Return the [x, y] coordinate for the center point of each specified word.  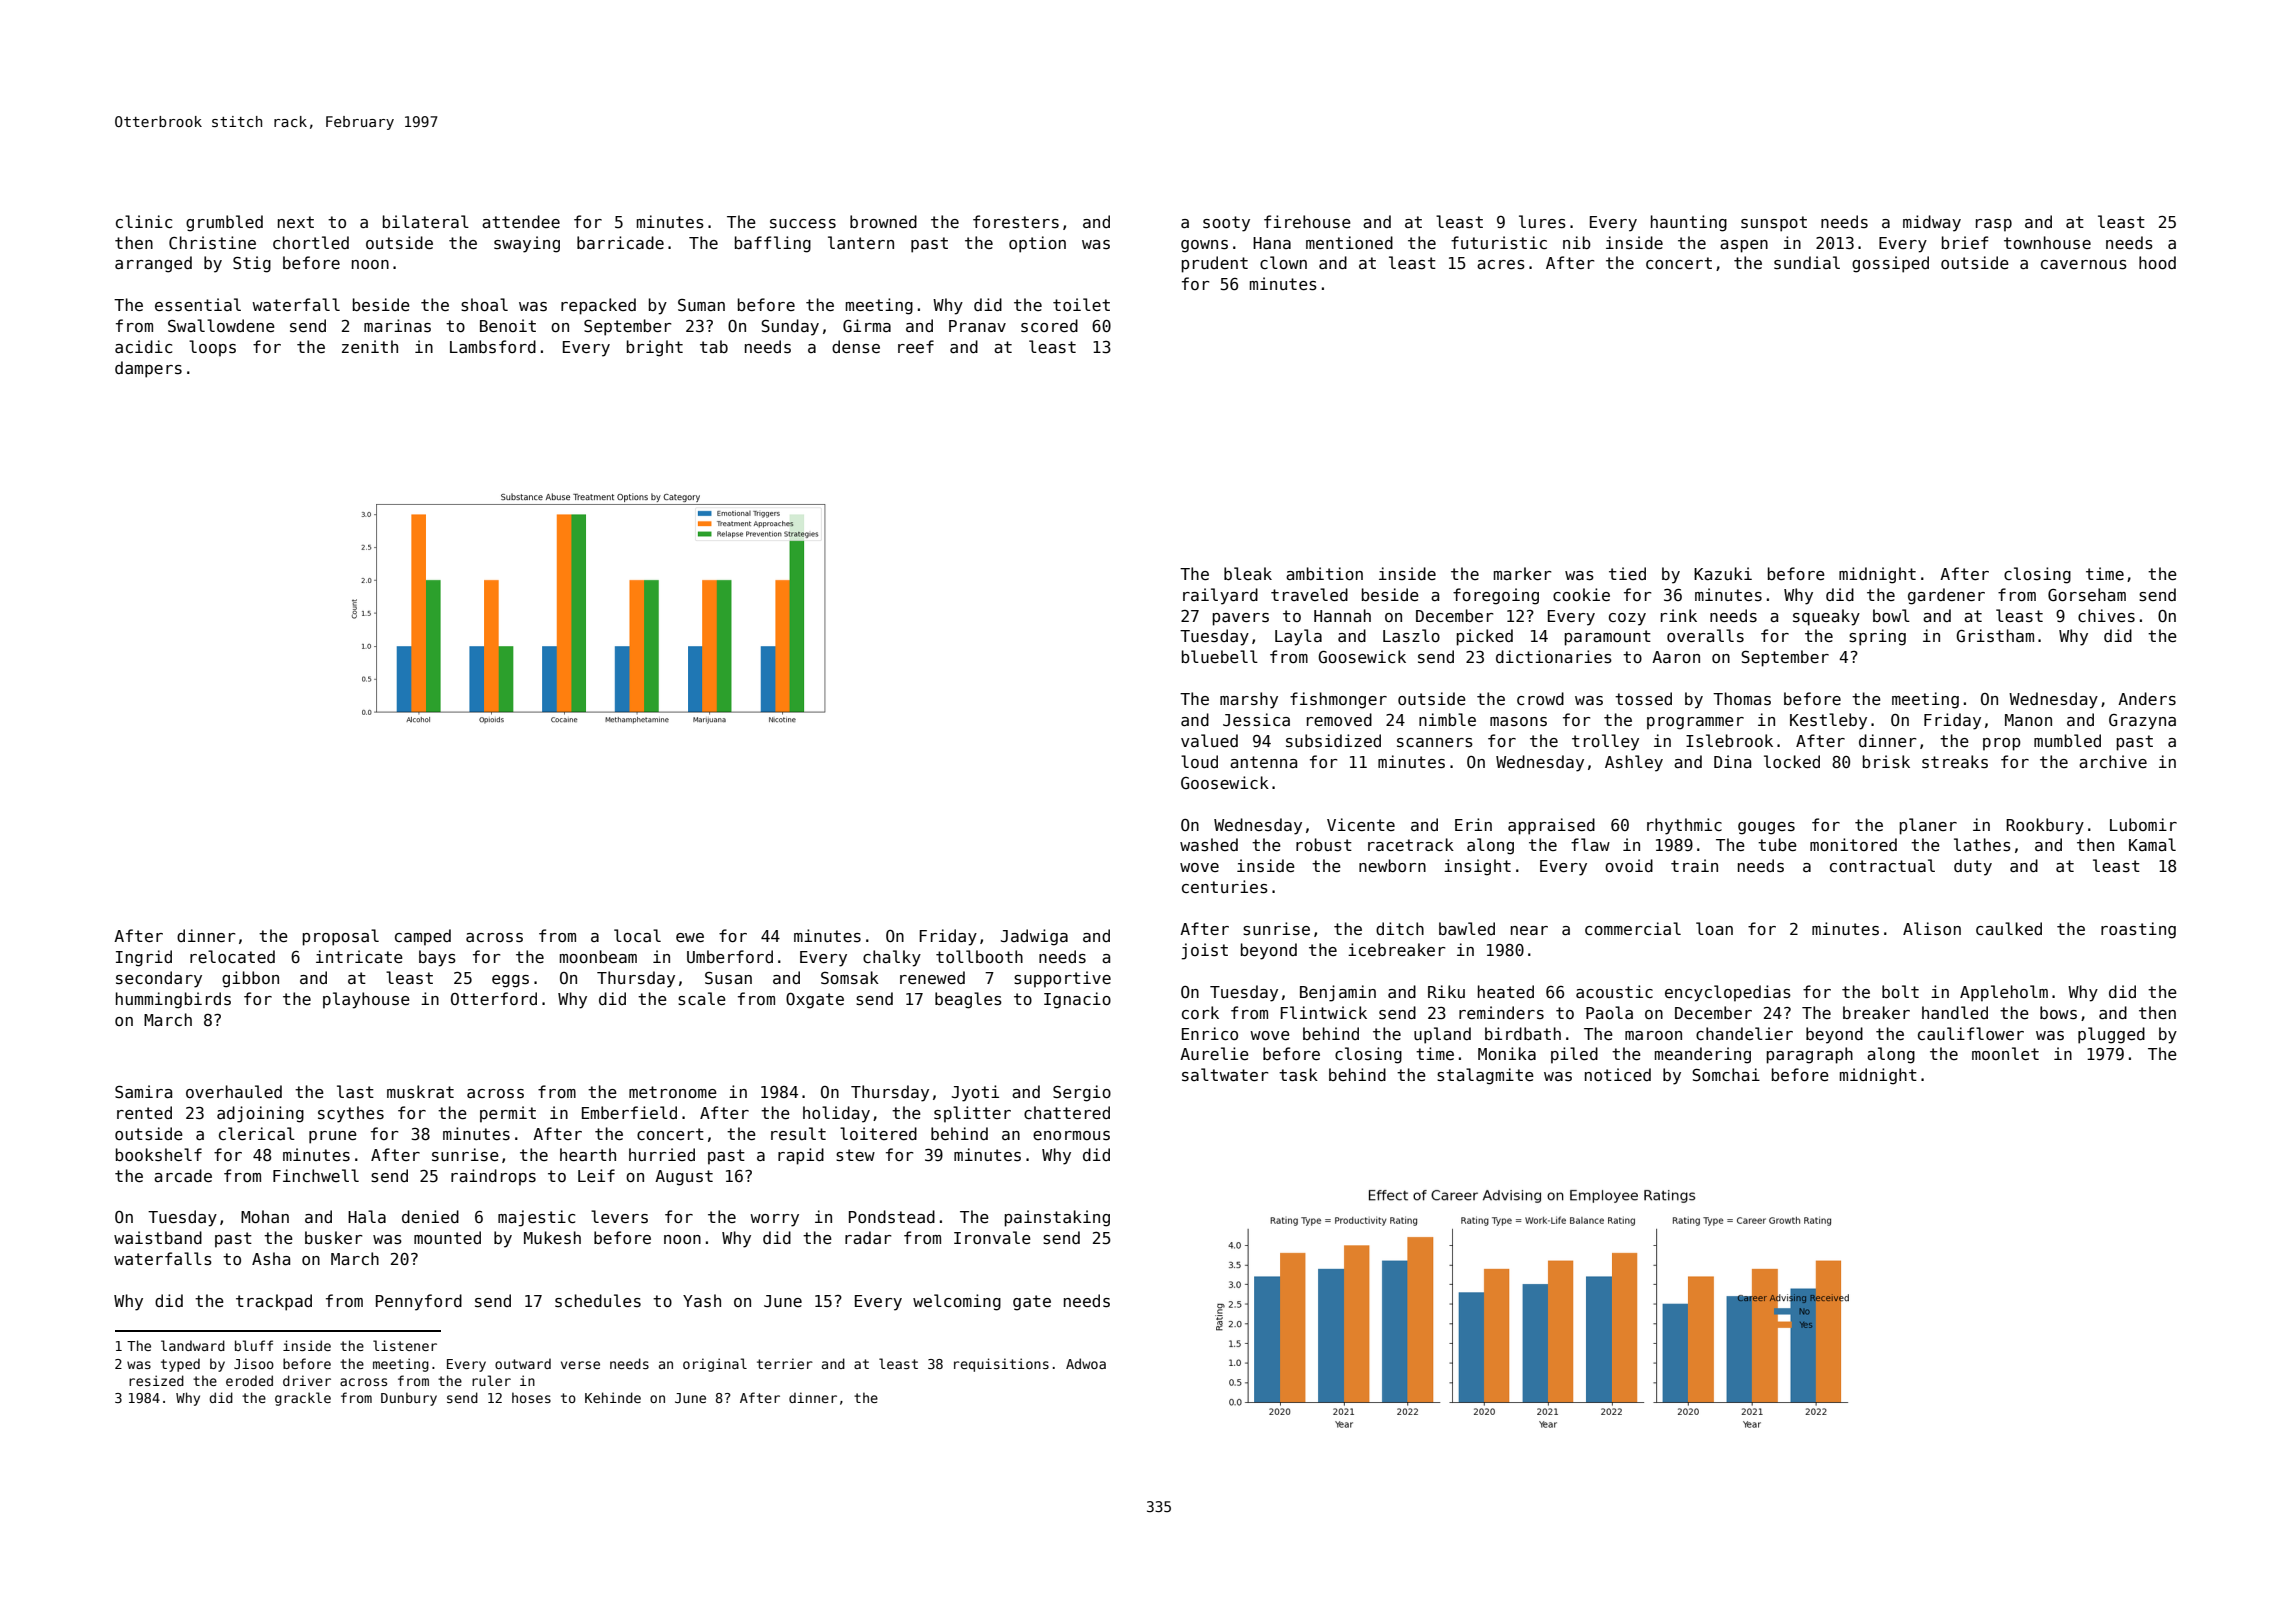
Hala [367, 1216]
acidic [143, 346]
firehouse [1307, 221]
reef [916, 346]
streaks [1955, 762]
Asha [271, 1259]
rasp [1994, 225]
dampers [148, 369]
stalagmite [1485, 1076]
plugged [2111, 1035]
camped [423, 937]
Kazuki [1723, 573]
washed [1209, 845]
